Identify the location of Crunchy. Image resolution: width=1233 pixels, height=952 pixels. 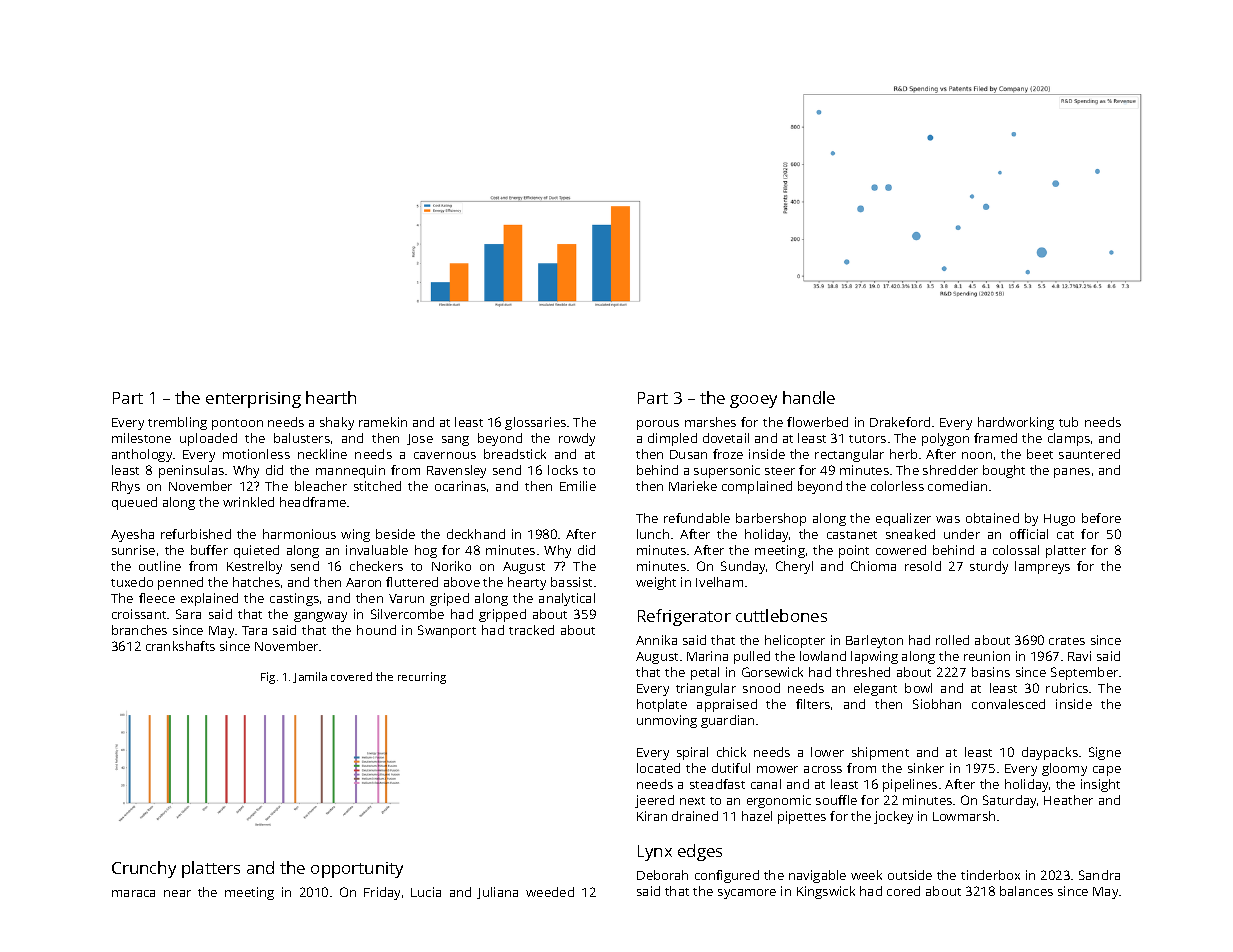
(144, 869).
